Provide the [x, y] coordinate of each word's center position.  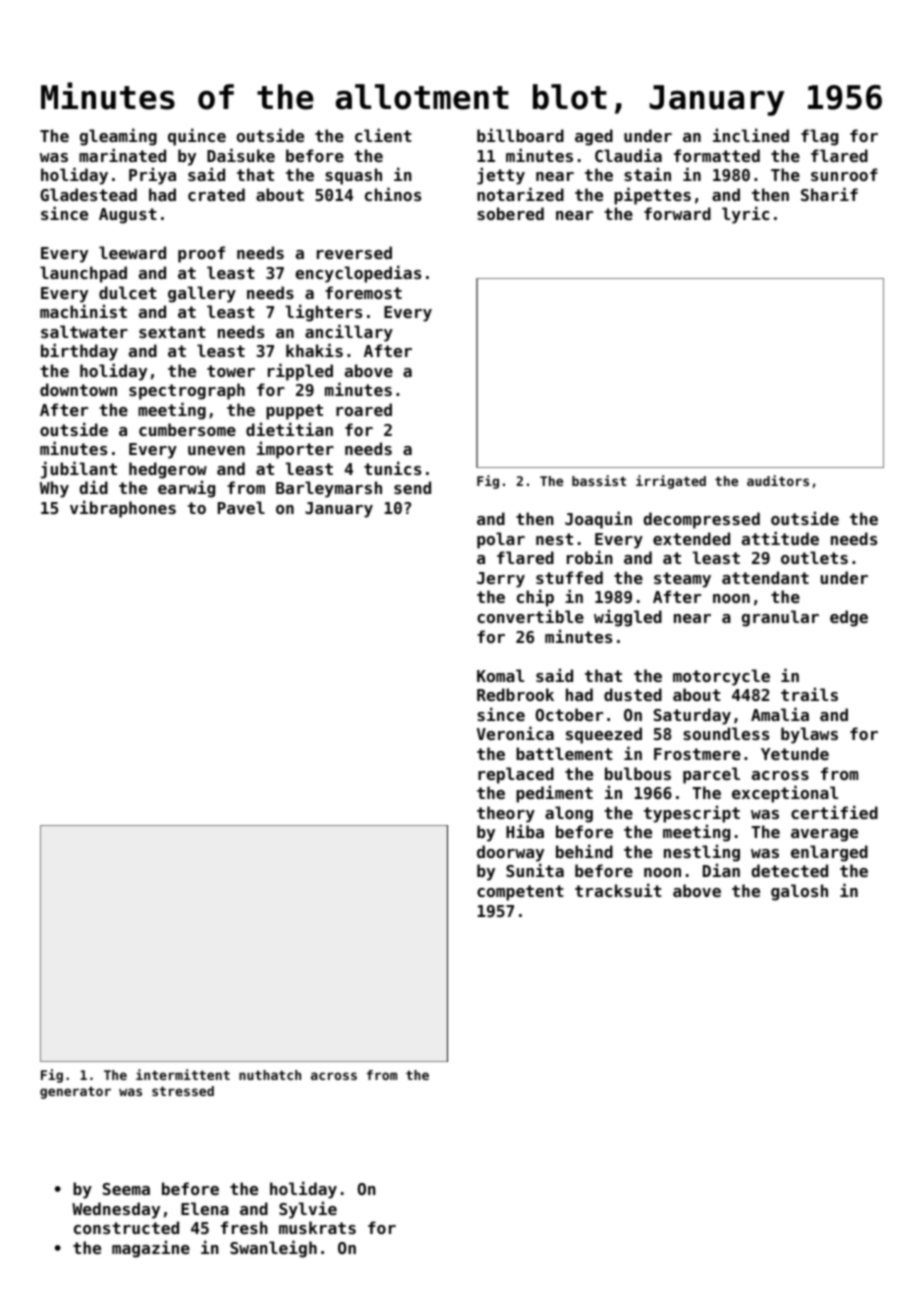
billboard [520, 135]
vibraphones [123, 509]
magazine [151, 1249]
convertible [530, 616]
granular [780, 618]
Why [54, 489]
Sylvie [308, 1210]
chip [535, 598]
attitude [780, 538]
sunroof [844, 174]
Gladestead [88, 194]
